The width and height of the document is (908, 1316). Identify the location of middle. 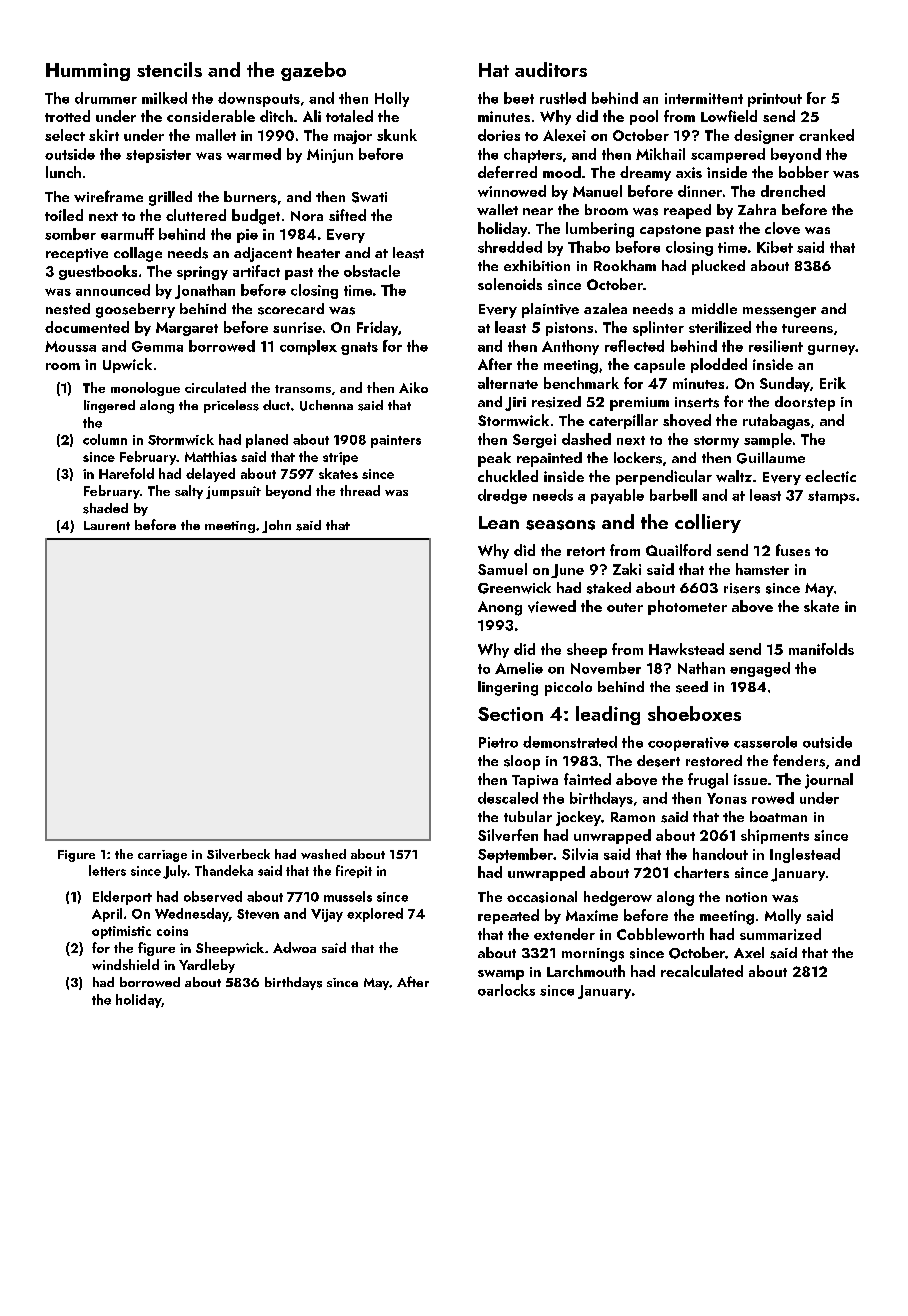
(714, 308).
